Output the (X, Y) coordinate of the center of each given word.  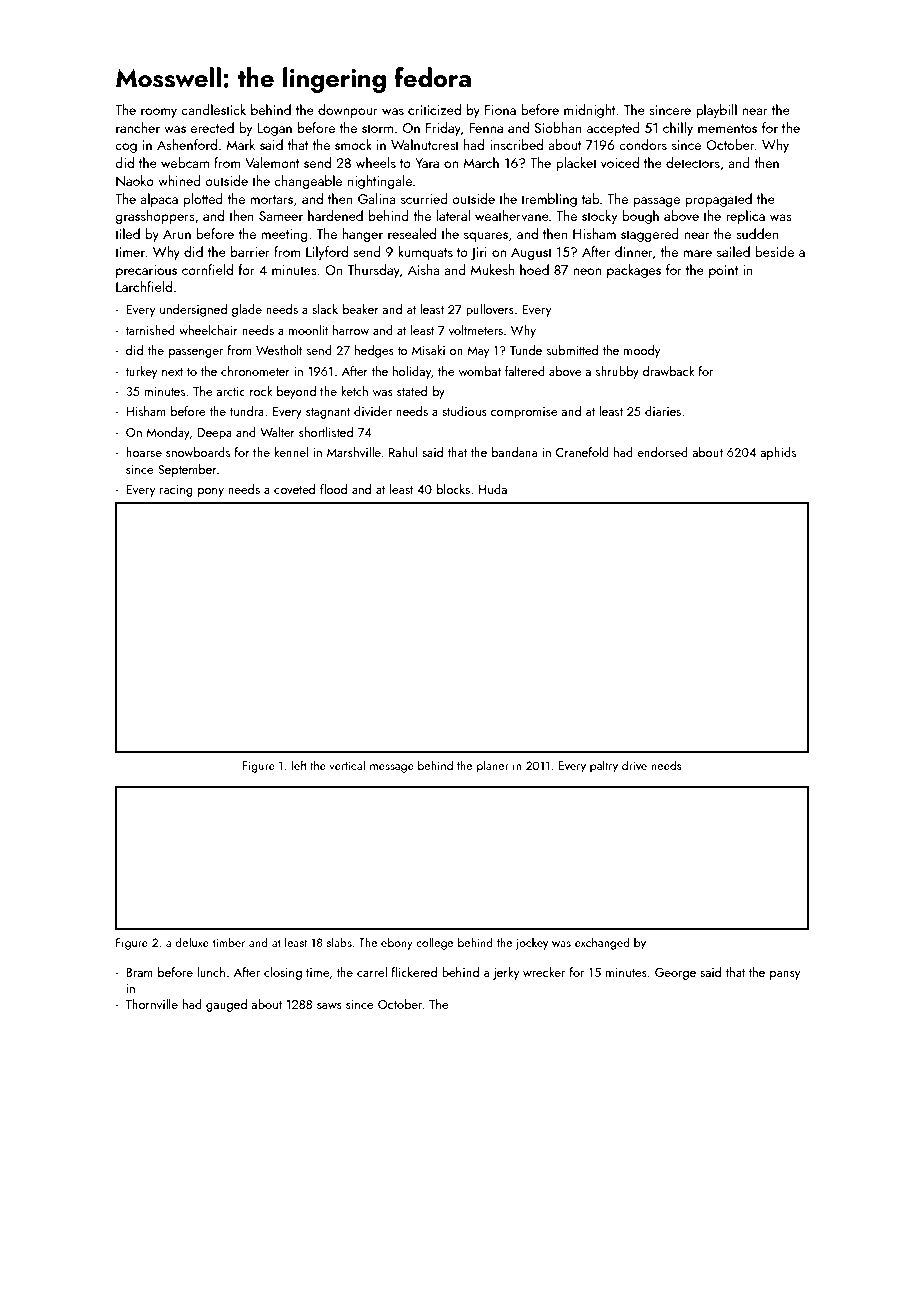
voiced (620, 162)
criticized (434, 109)
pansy (785, 975)
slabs (339, 942)
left (299, 765)
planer (493, 766)
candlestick (213, 109)
